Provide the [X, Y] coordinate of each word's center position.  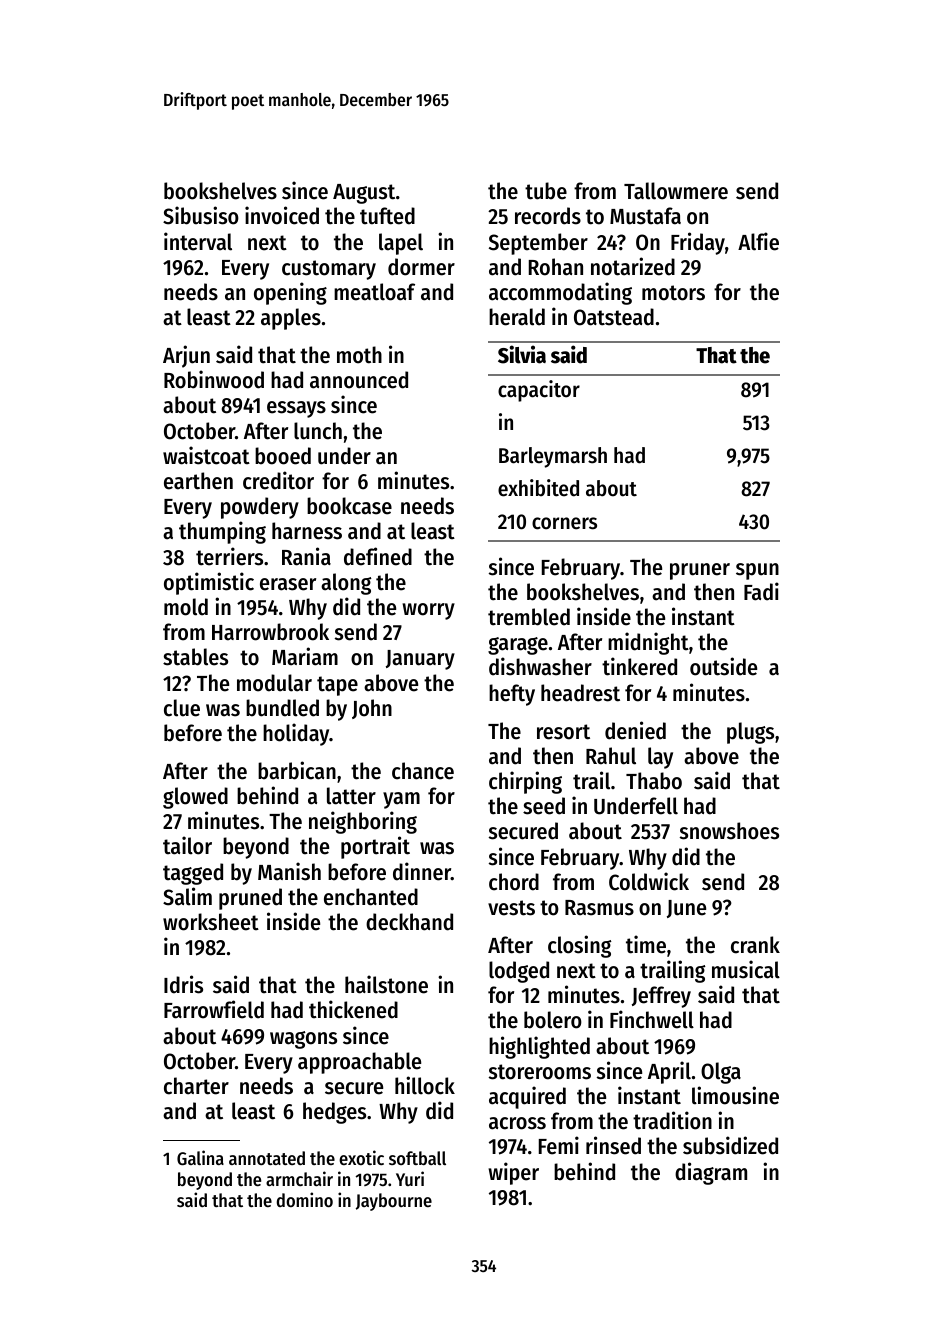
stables [195, 657]
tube [546, 191]
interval [198, 241]
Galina [200, 1157]
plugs [750, 733]
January [420, 660]
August [364, 194]
